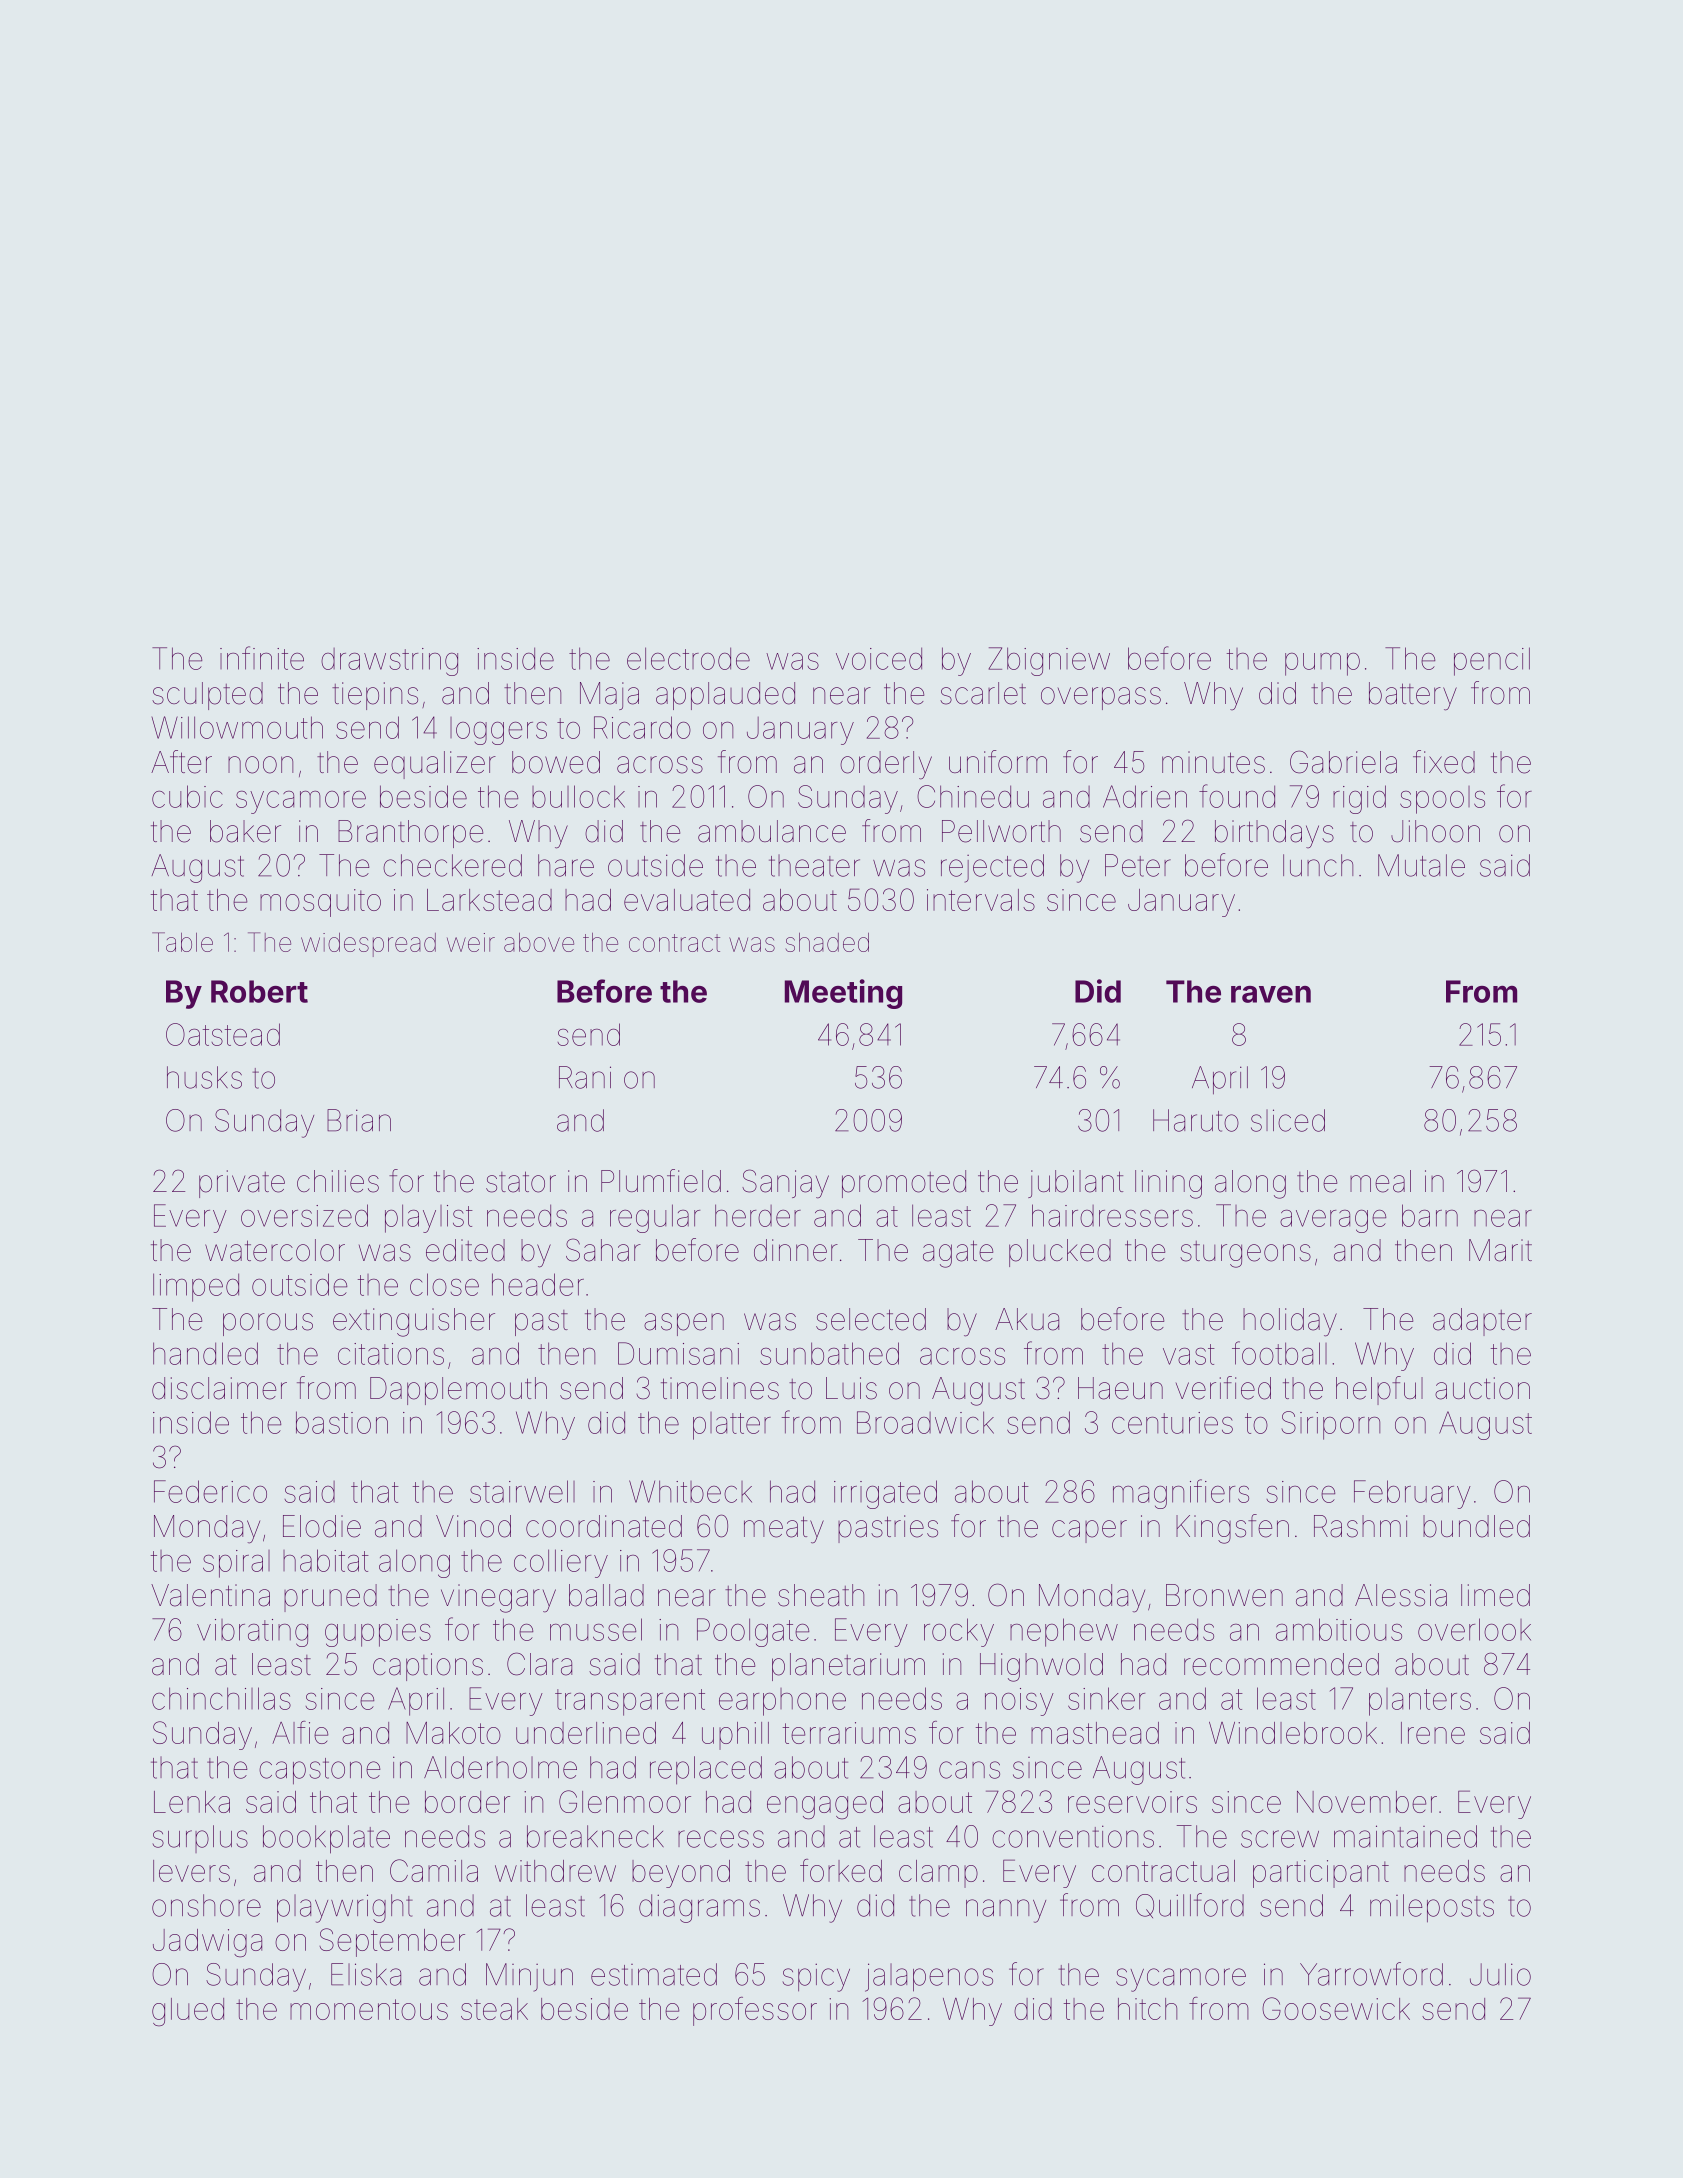  Describe the element at coordinates (1271, 994) in the page. I see `raven` at that location.
